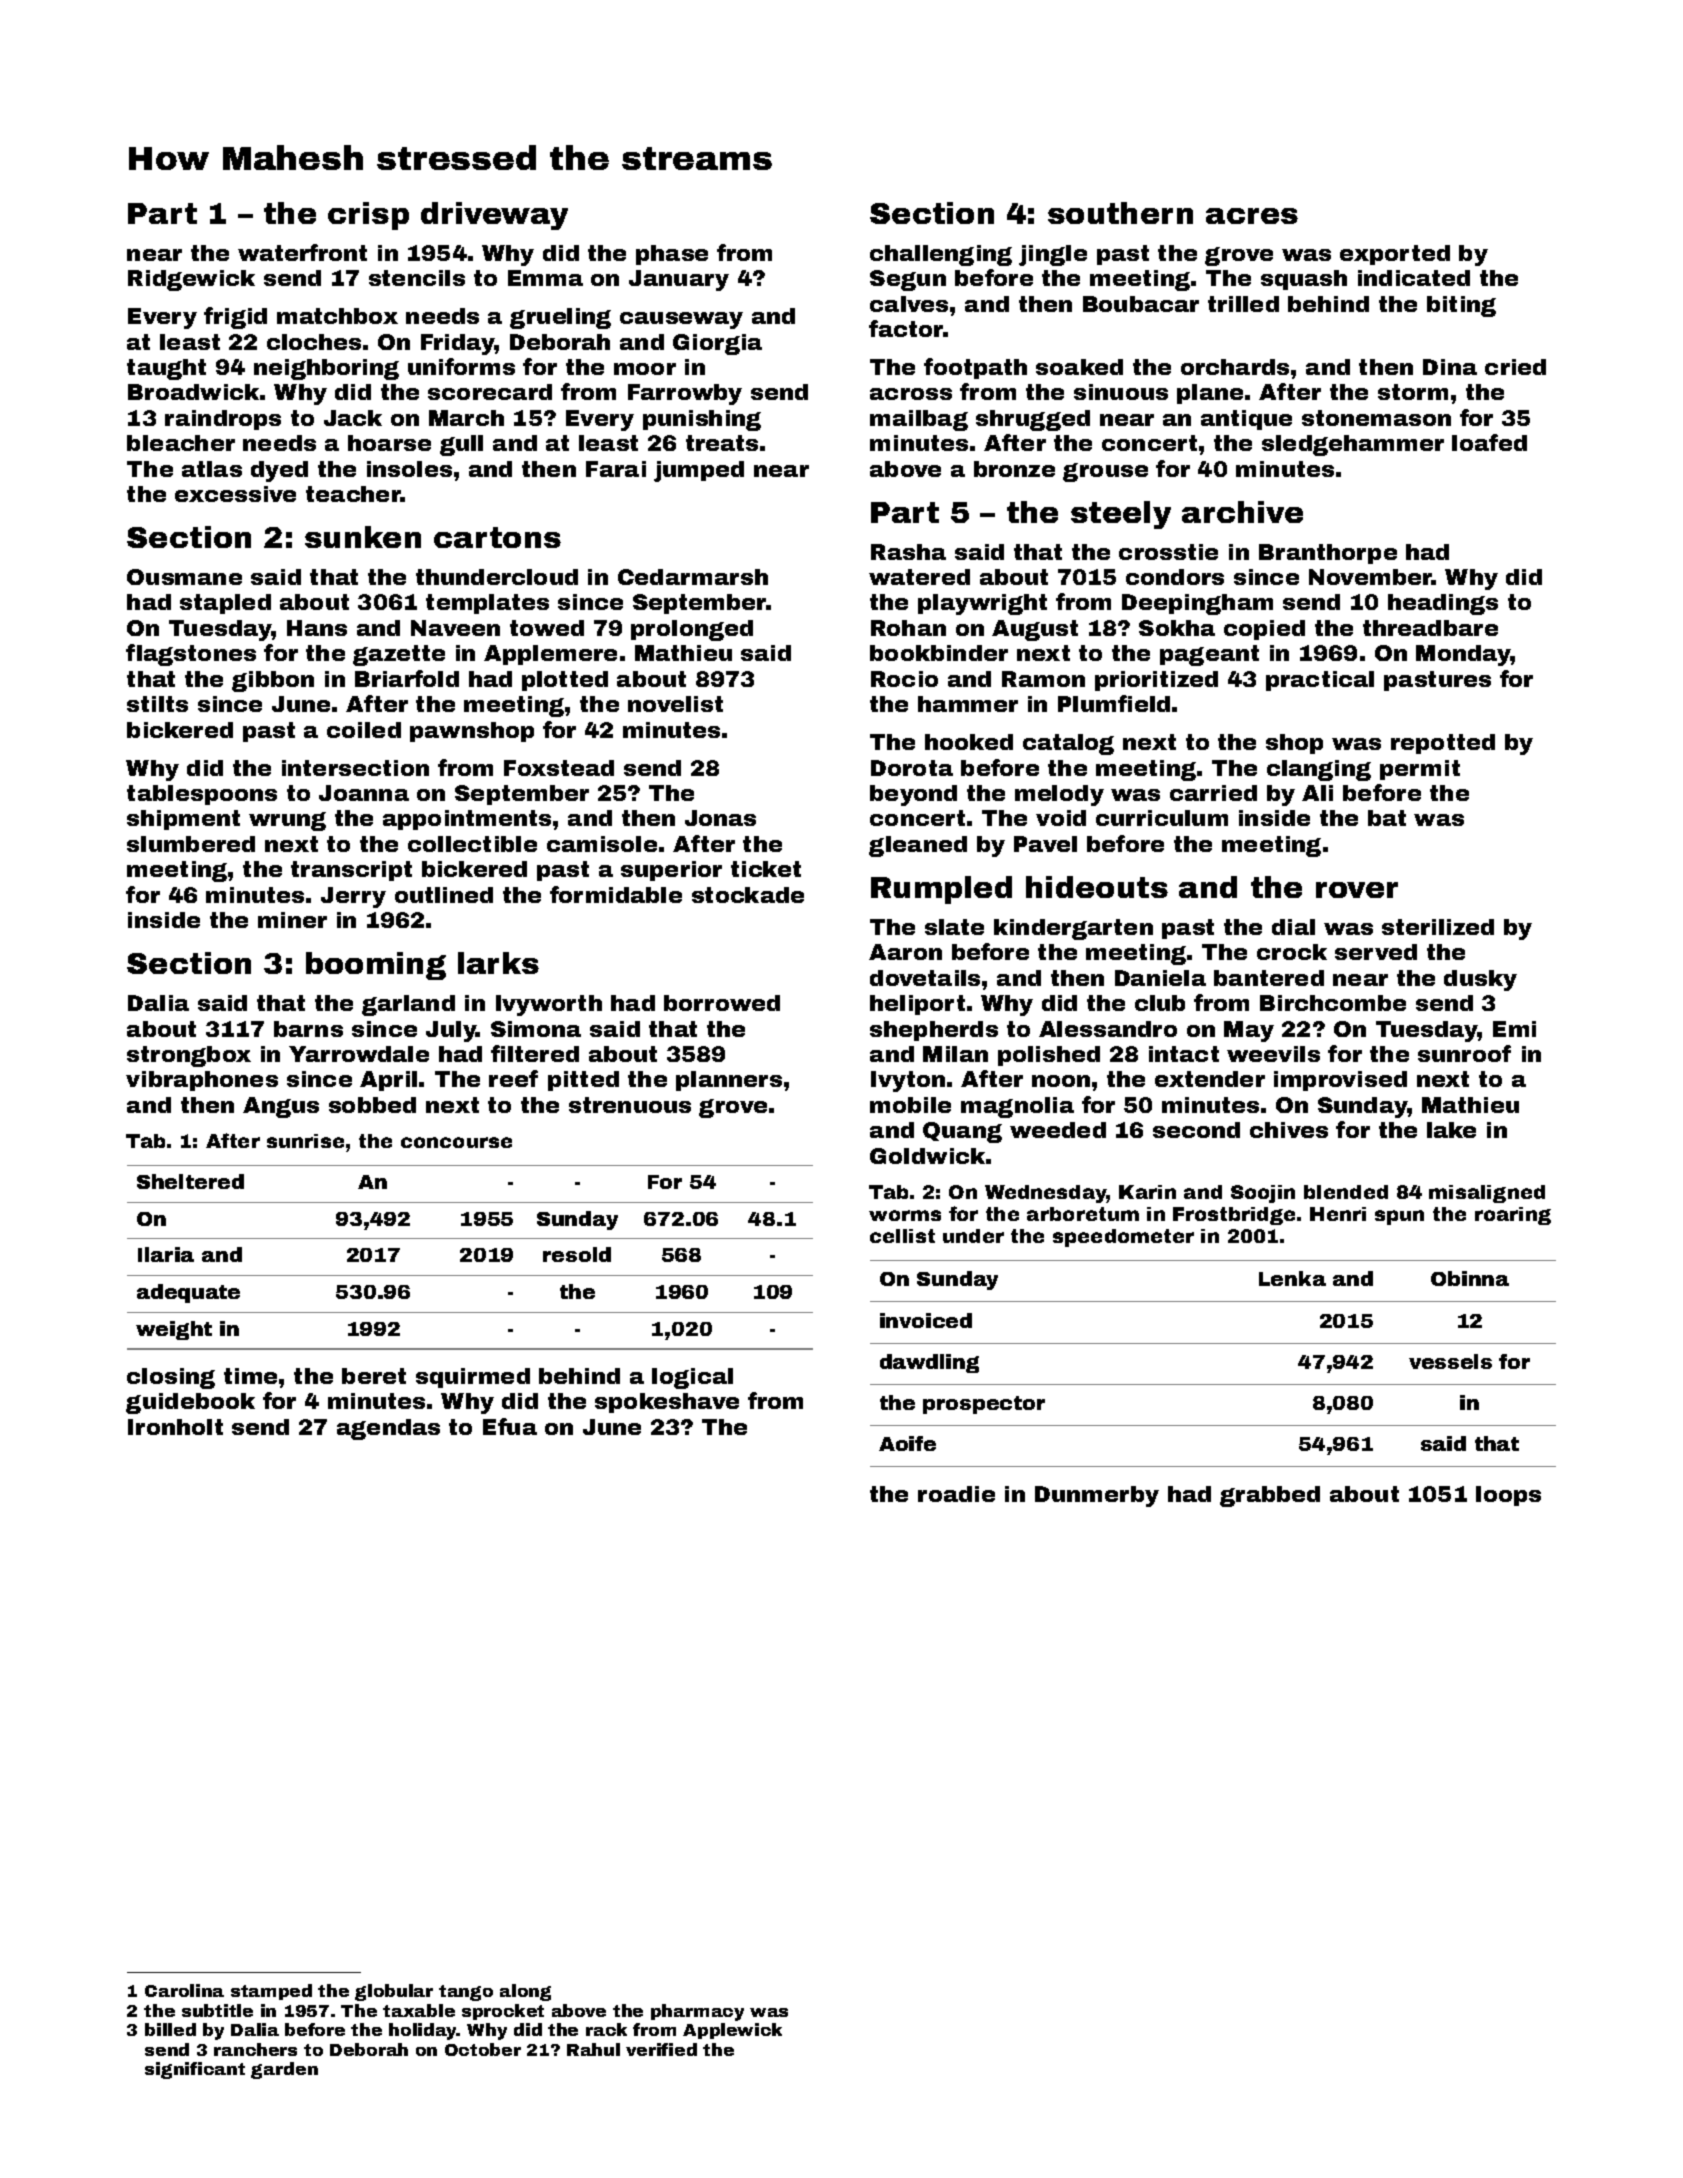 This document has width=1683, height=2178. What do you see at coordinates (907, 1443) in the document?
I see `Aoife` at bounding box center [907, 1443].
